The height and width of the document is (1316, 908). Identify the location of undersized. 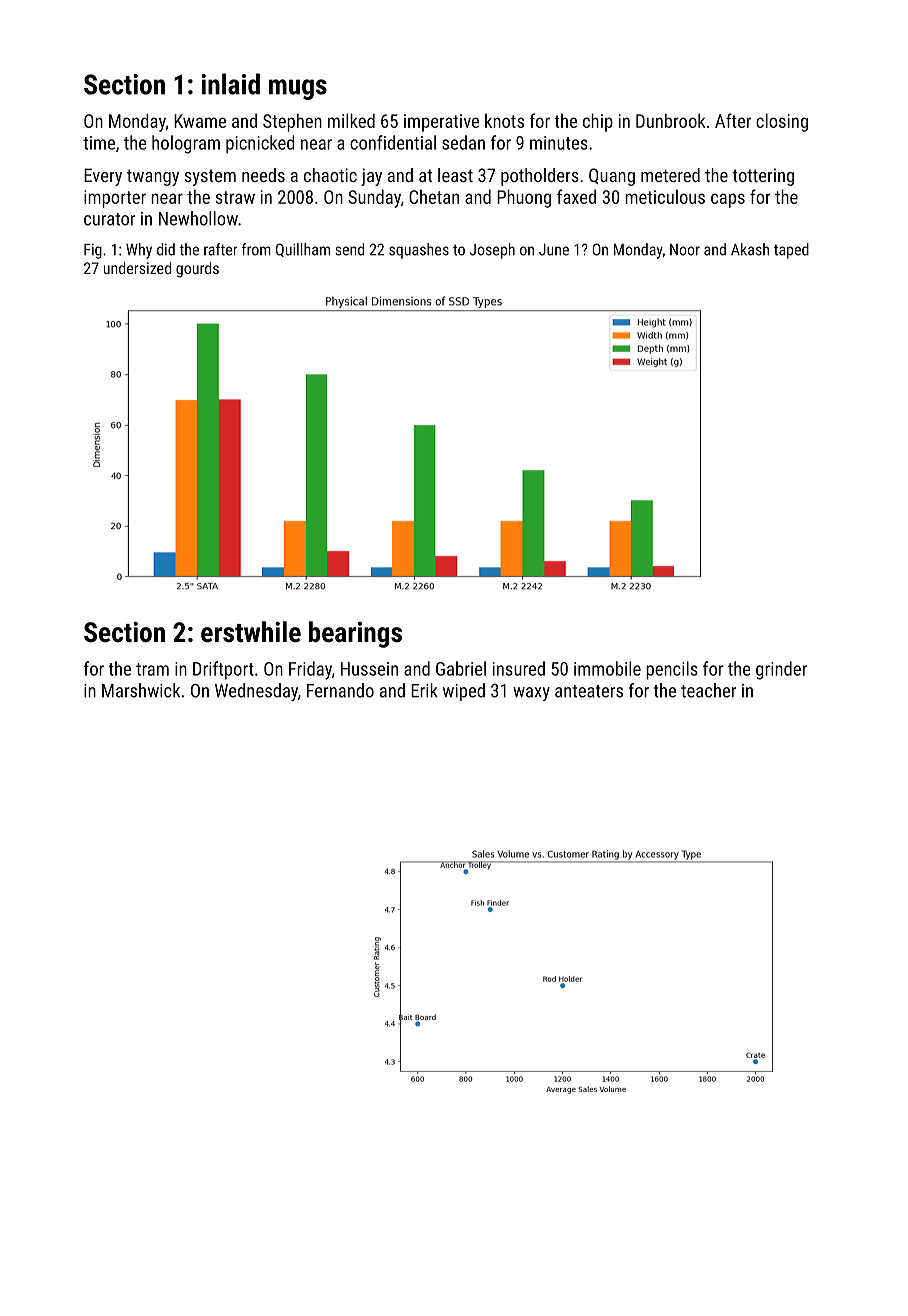
(137, 268).
